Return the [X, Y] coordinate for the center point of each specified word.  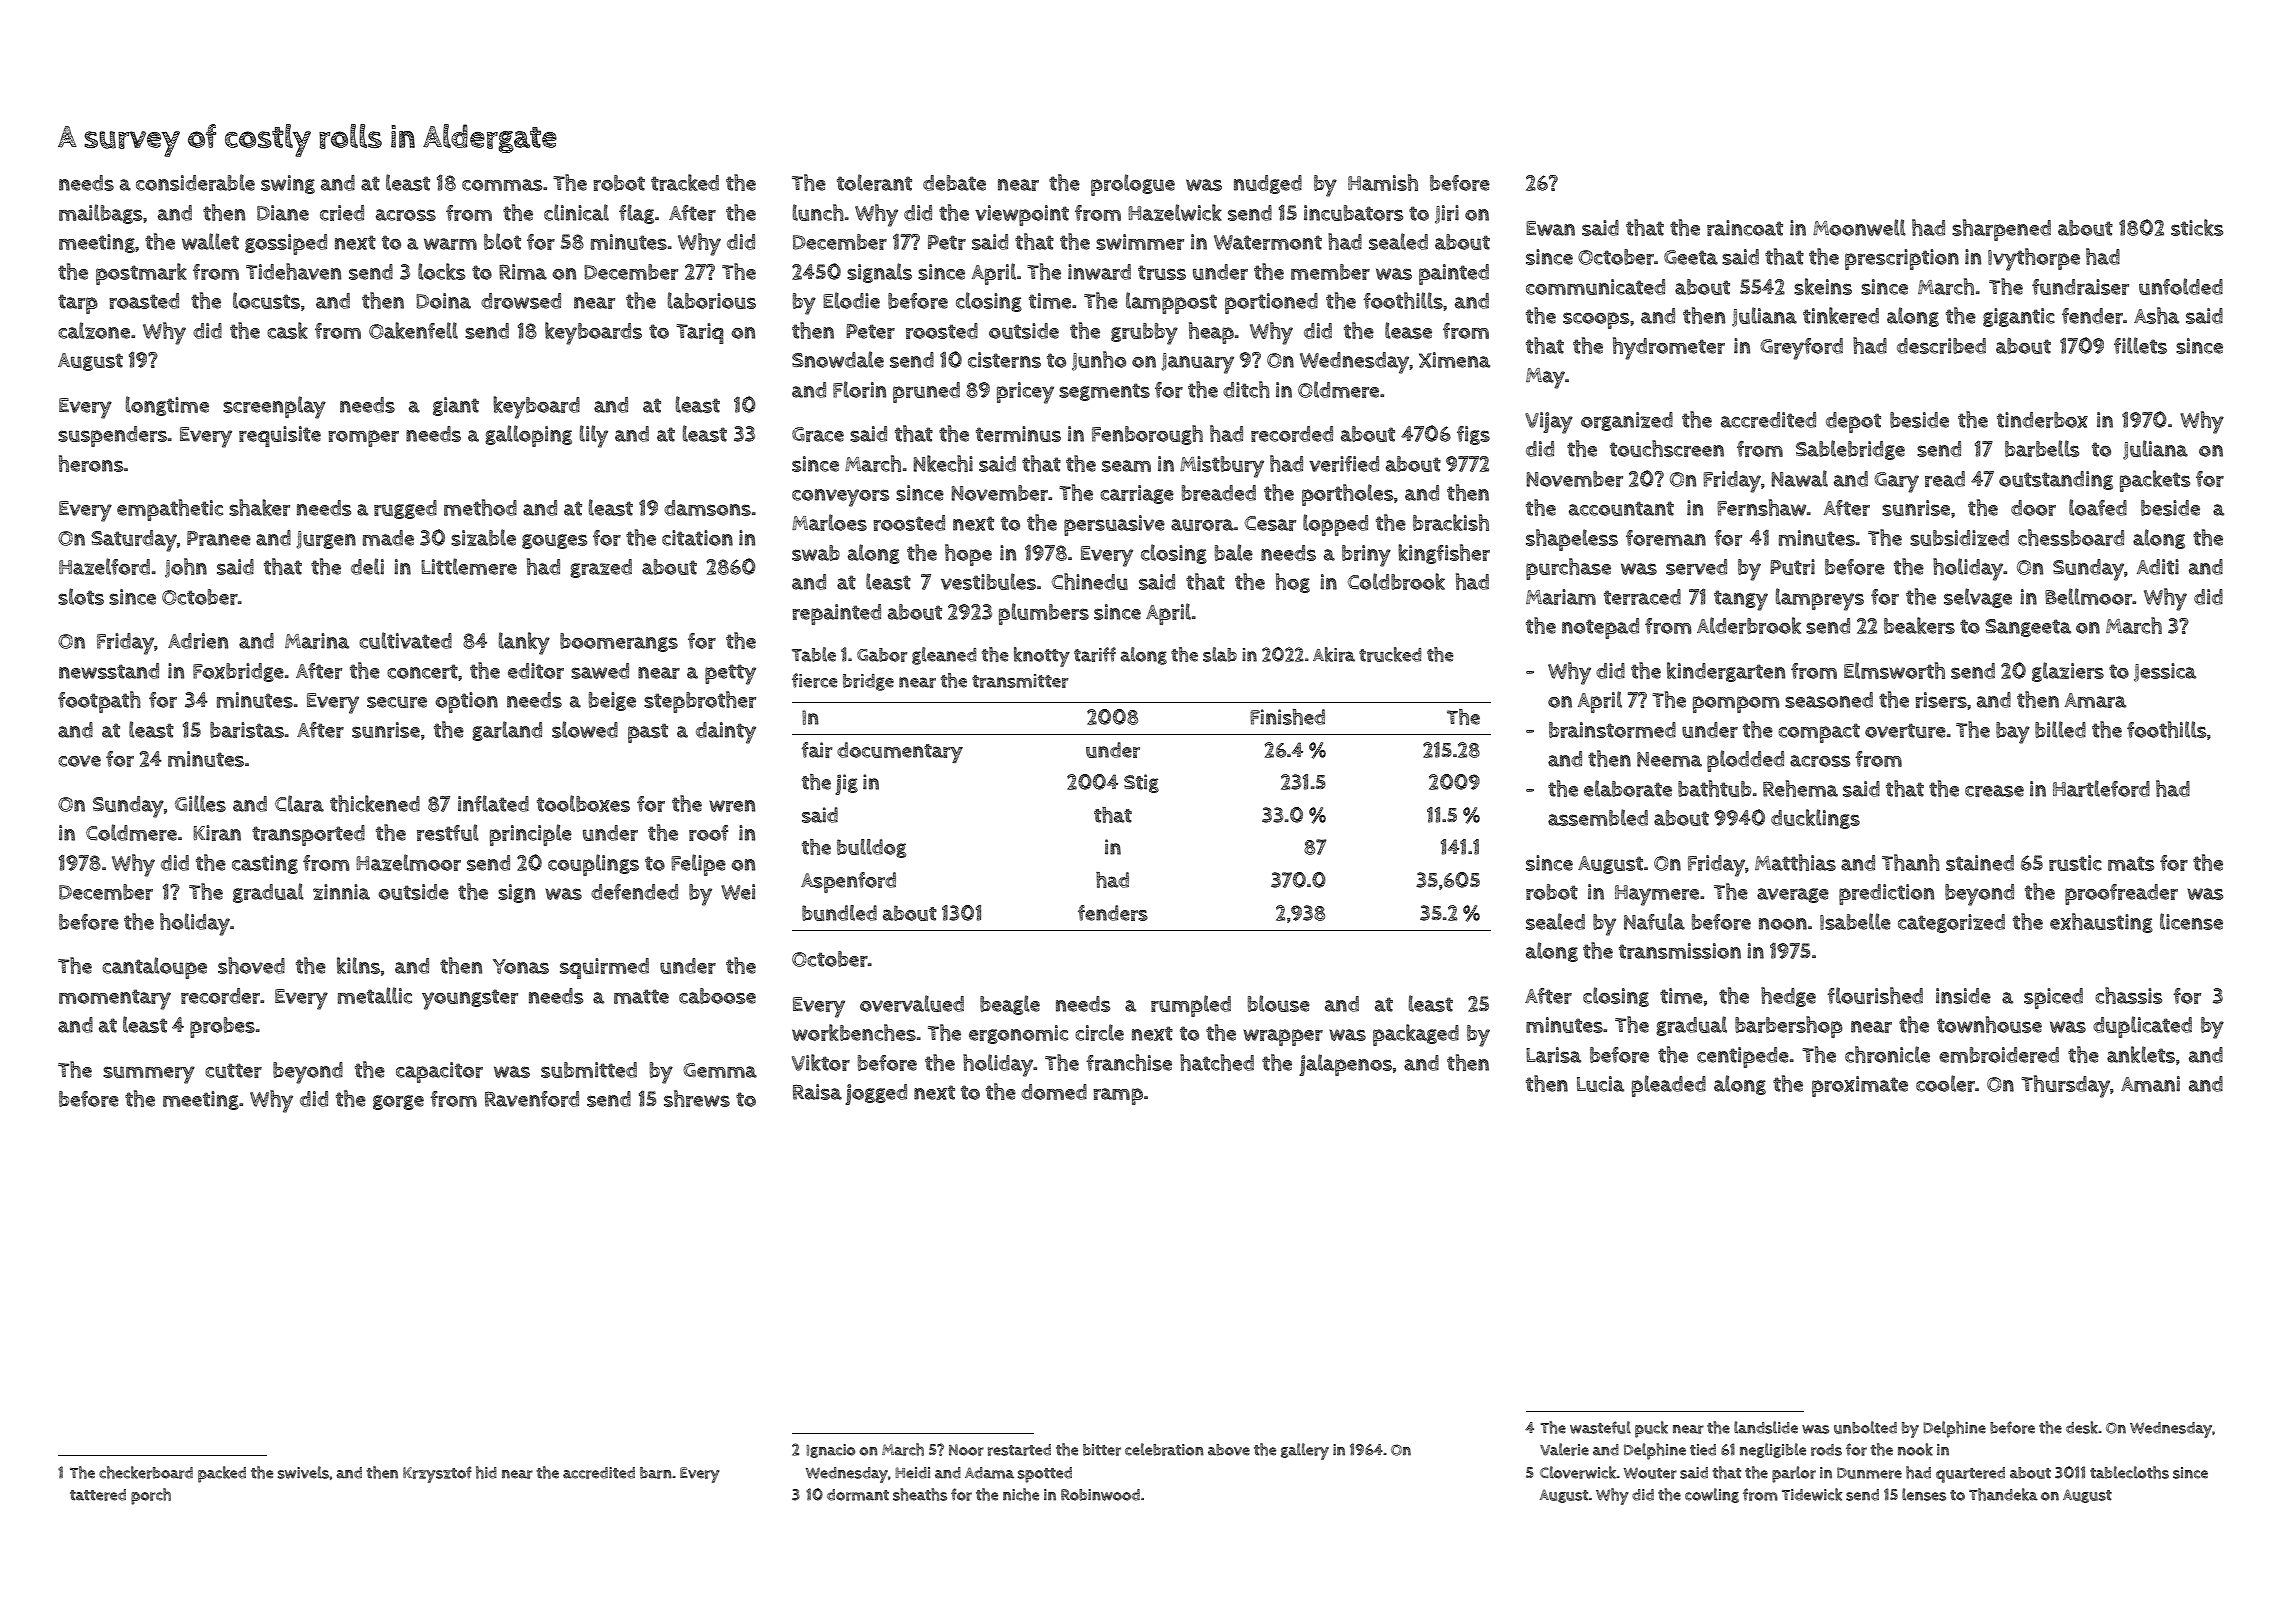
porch [151, 1496]
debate [954, 183]
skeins [1823, 286]
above [1229, 1450]
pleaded [1669, 1086]
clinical [576, 212]
